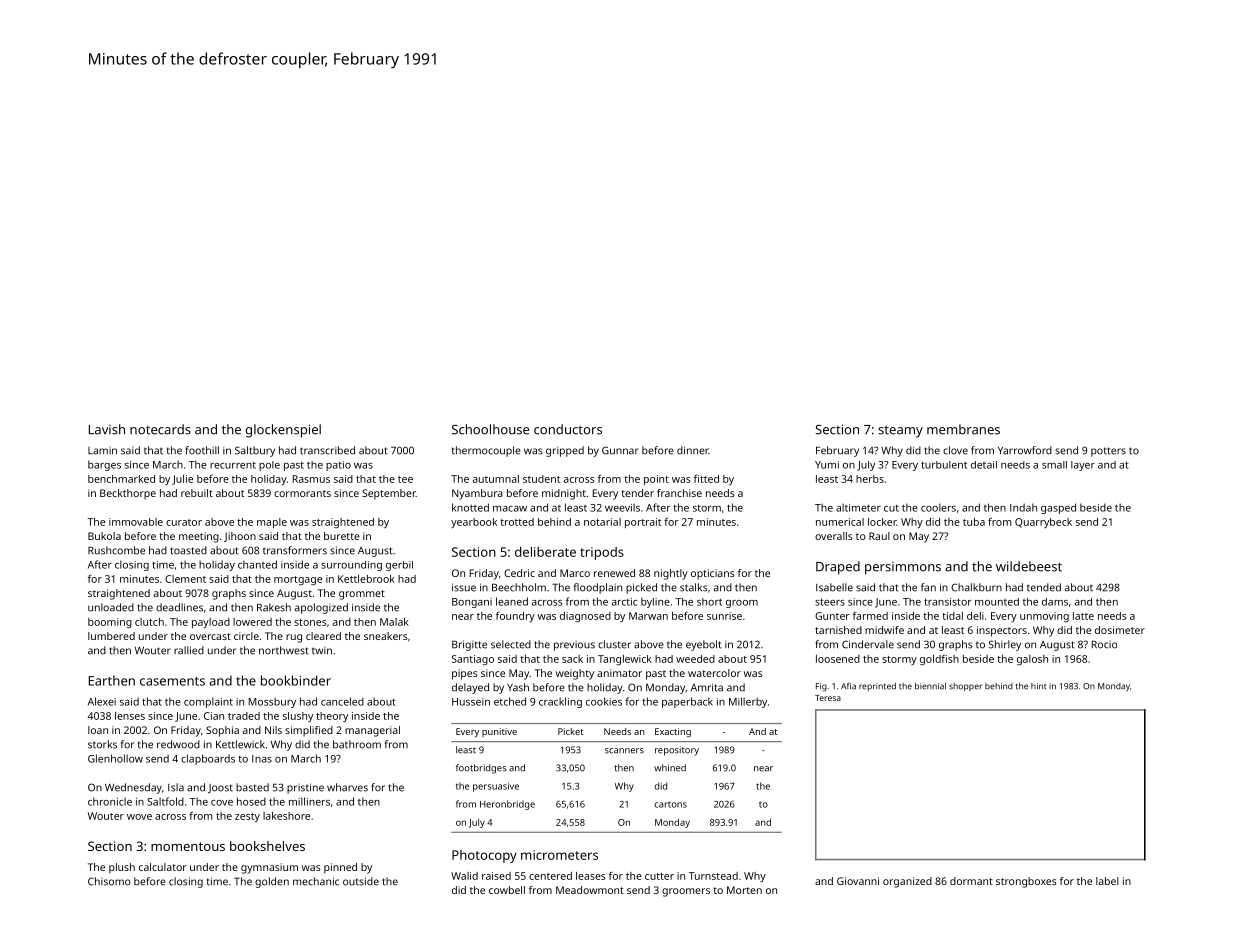 The height and width of the screenshot is (952, 1233). What do you see at coordinates (568, 429) in the screenshot?
I see `conductors` at bounding box center [568, 429].
